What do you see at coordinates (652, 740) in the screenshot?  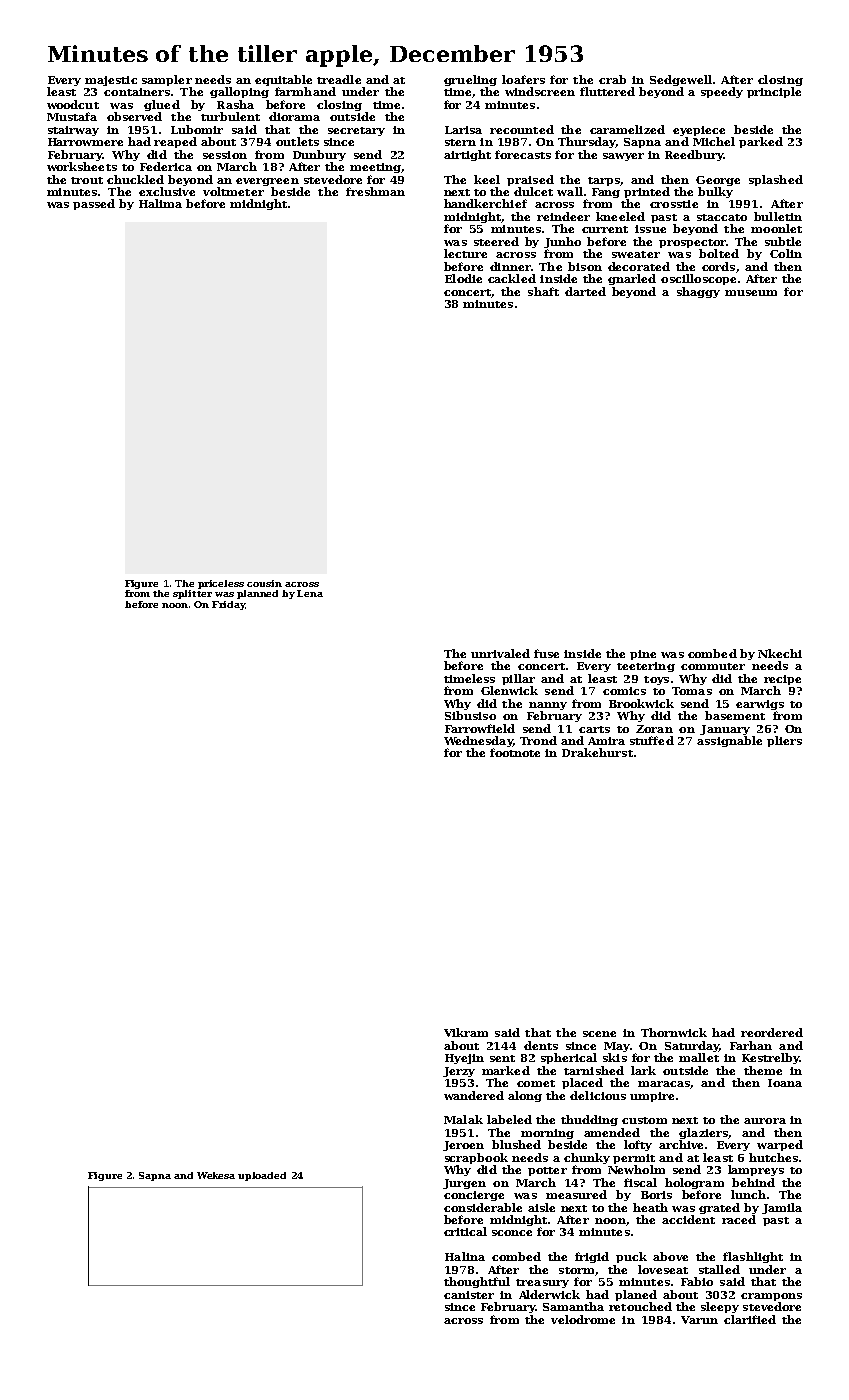 I see `stuffed` at bounding box center [652, 740].
